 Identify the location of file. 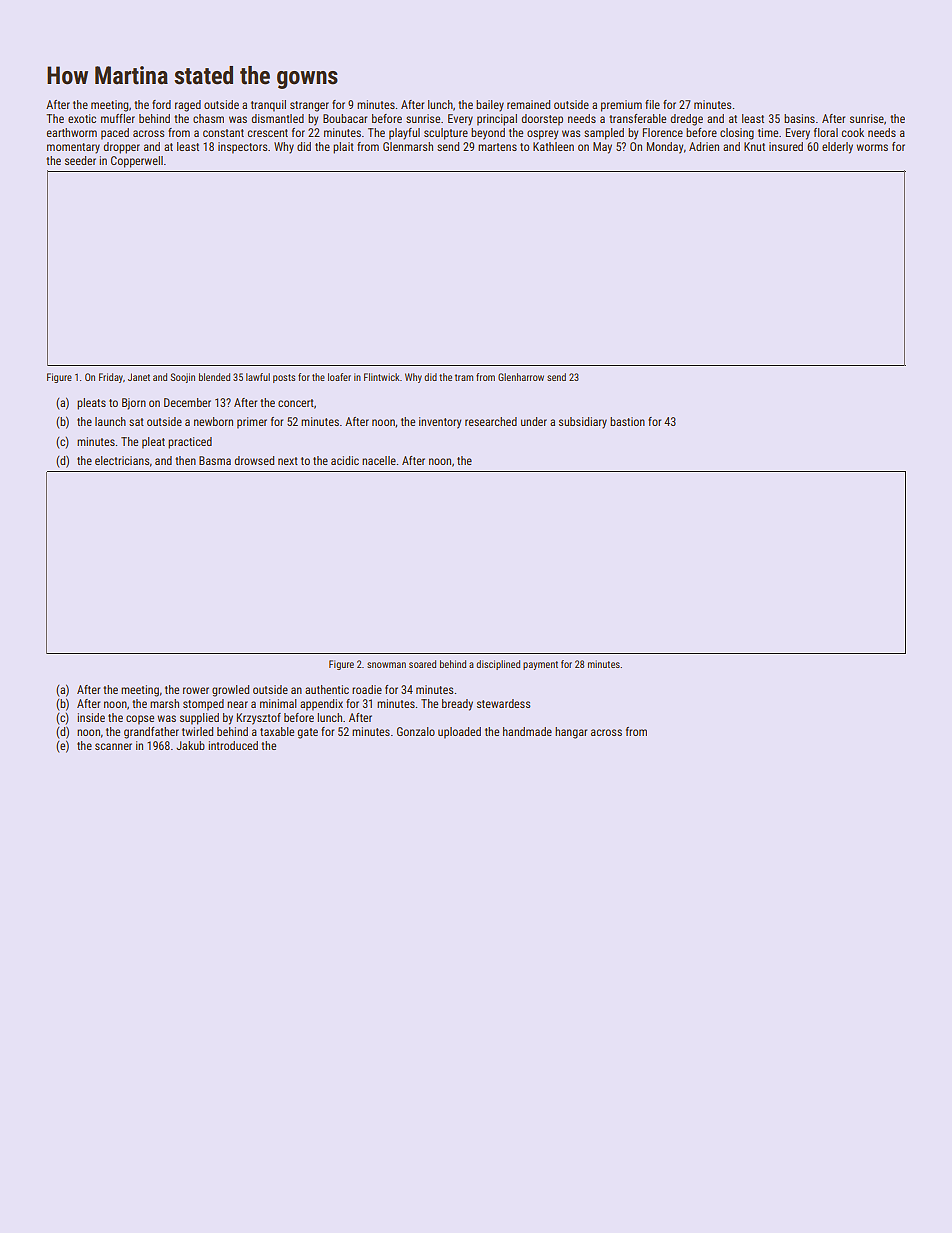
(652, 104).
